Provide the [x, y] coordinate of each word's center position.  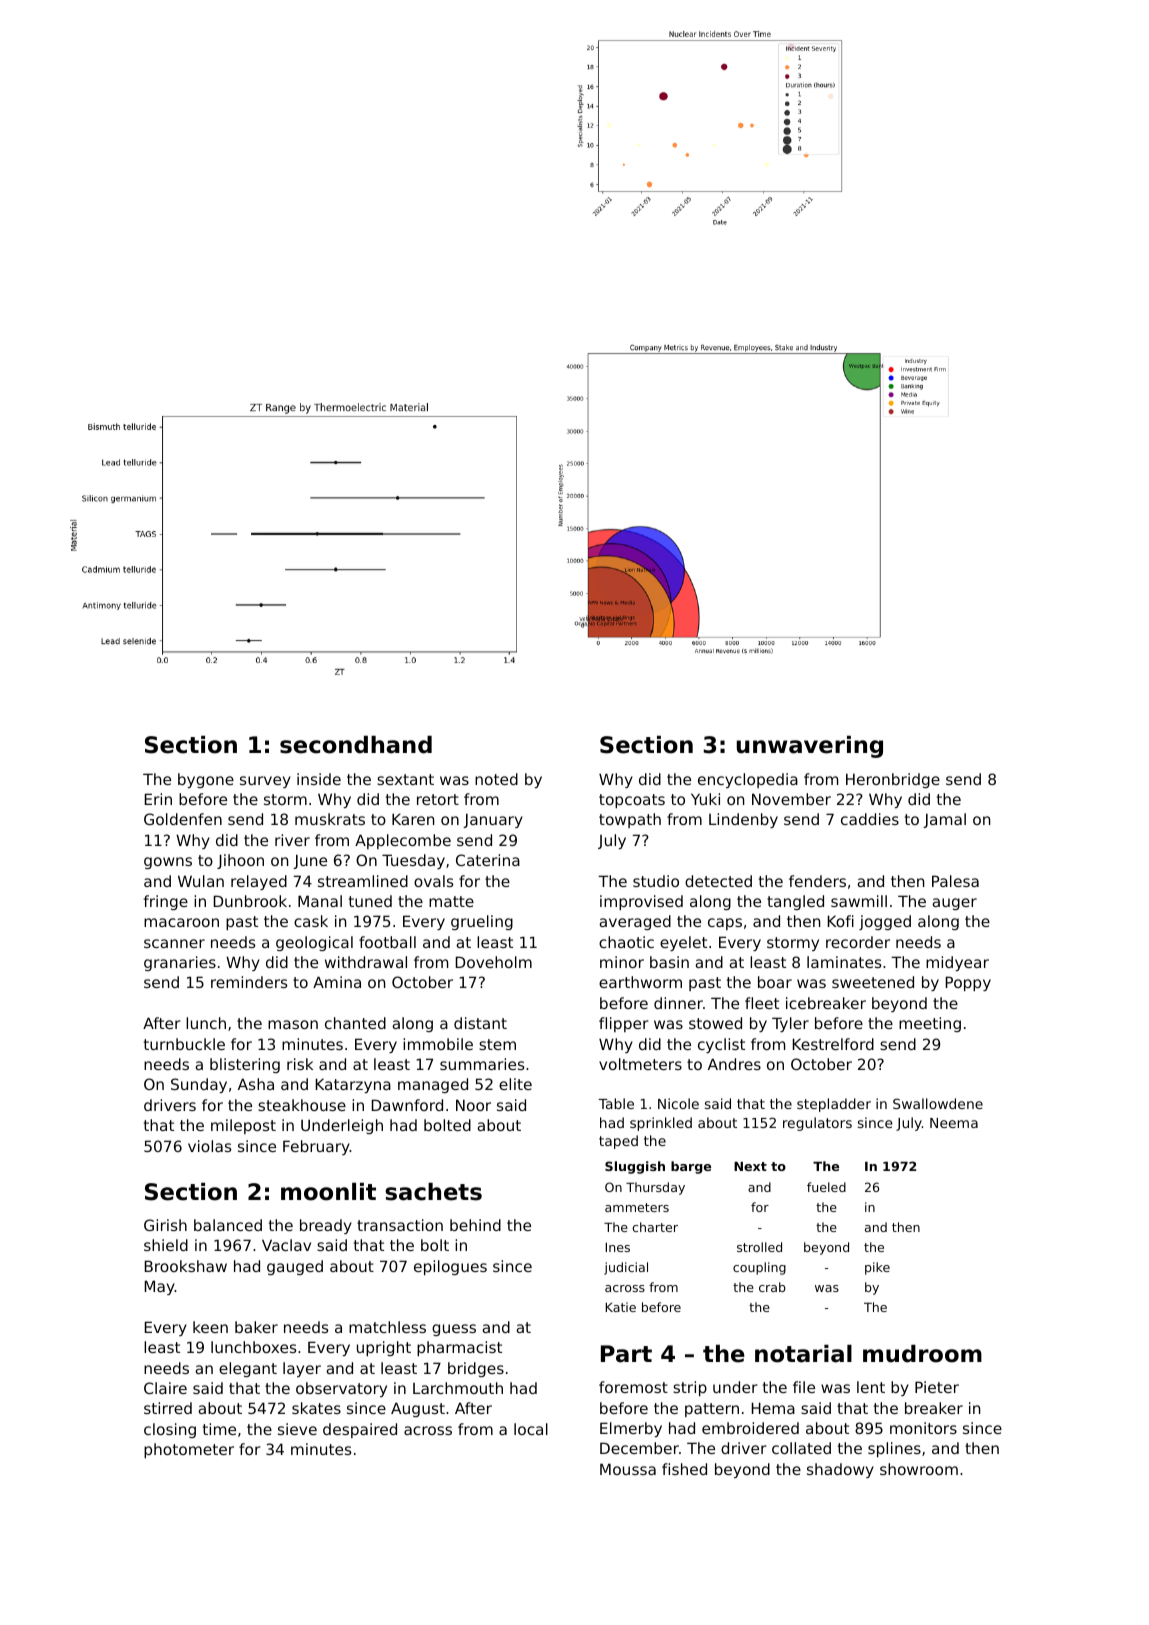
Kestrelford [833, 1044]
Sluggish [635, 1167]
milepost [243, 1126]
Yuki [705, 799]
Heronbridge [893, 780]
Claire [165, 1388]
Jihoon [240, 861]
